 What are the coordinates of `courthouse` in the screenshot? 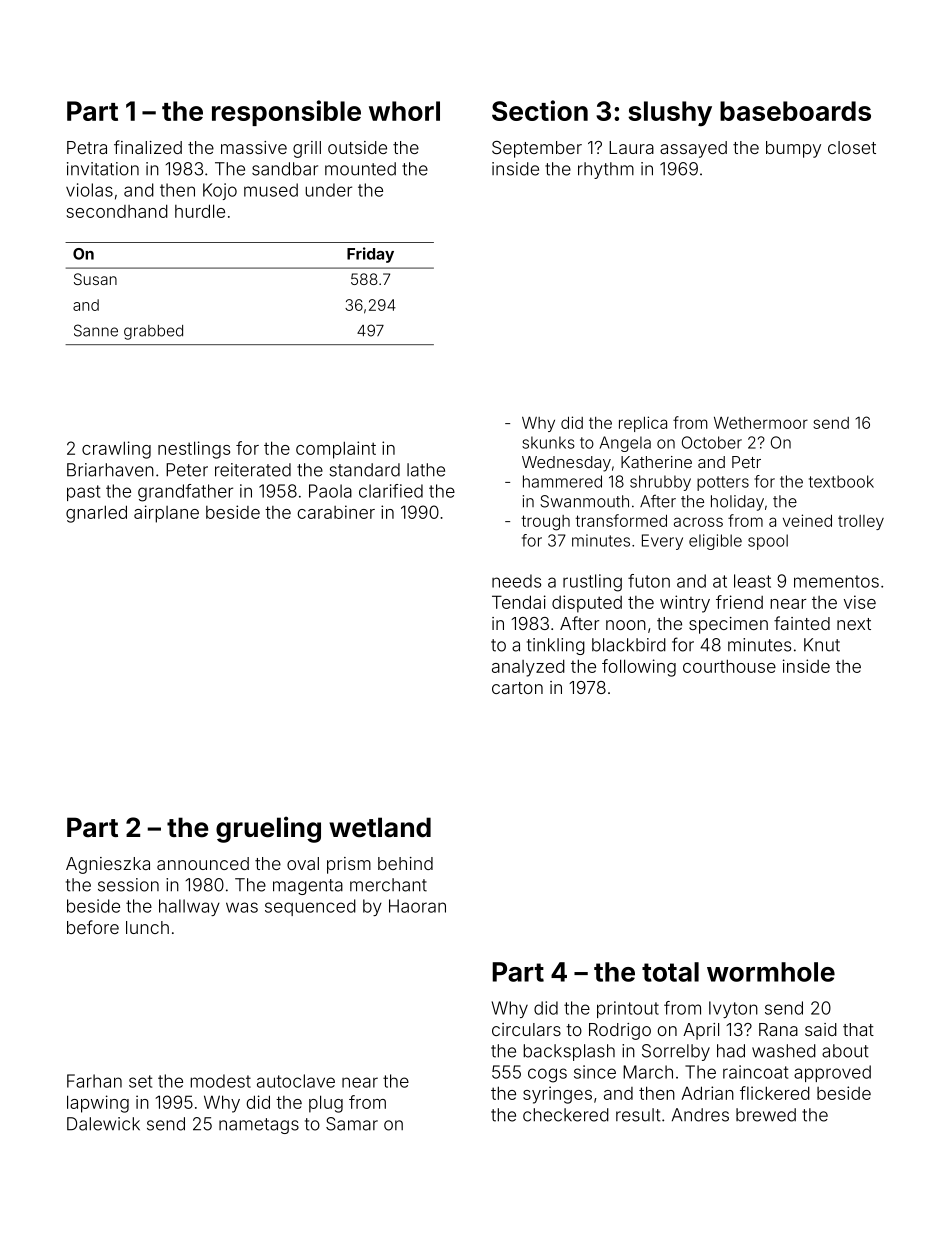 It's located at (729, 666).
